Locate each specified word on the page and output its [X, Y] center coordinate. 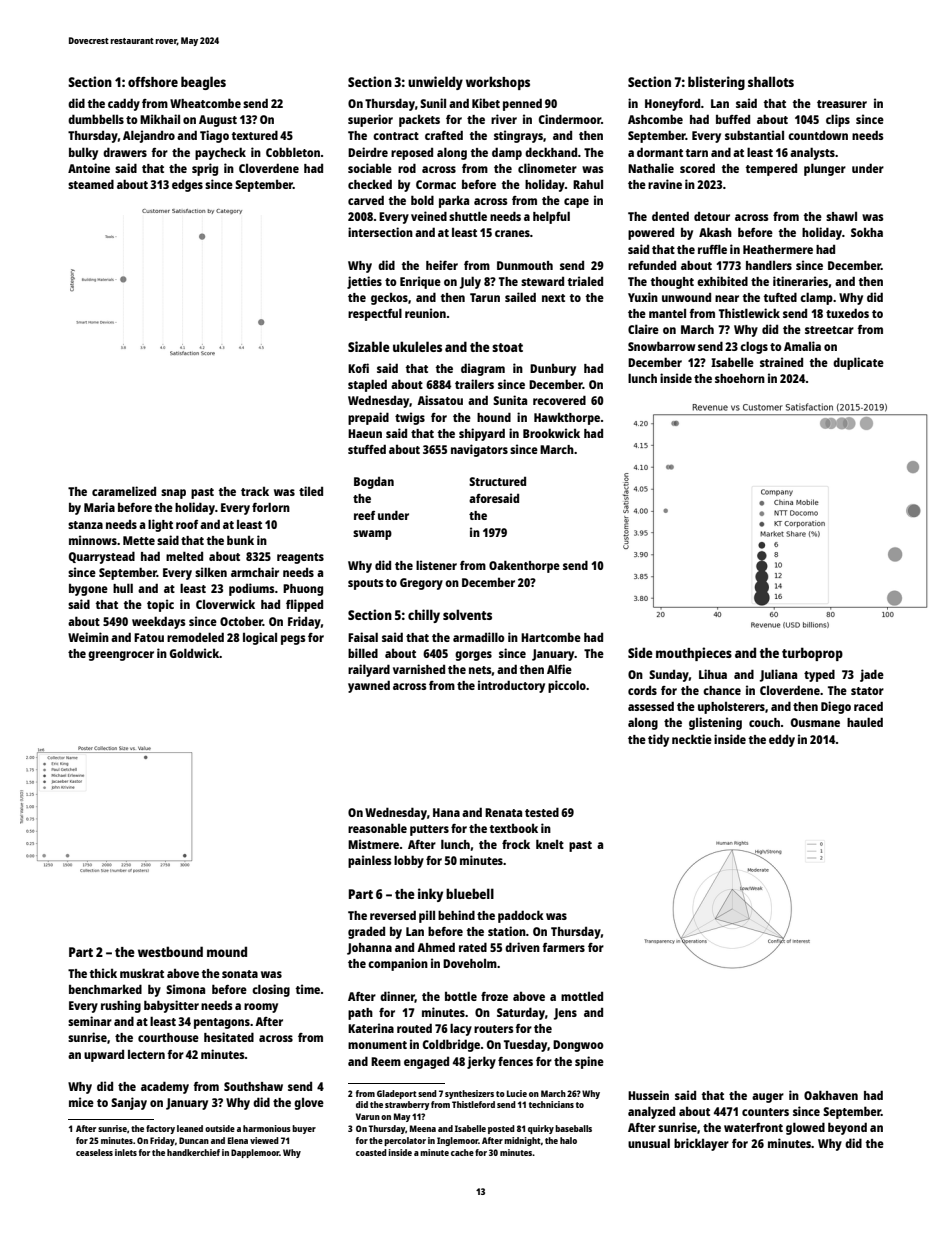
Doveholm [470, 963]
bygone [88, 590]
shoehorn [740, 378]
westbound [170, 951]
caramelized [124, 491]
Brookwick [551, 433]
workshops [498, 83]
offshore [153, 82]
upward [104, 1056]
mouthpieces [694, 654]
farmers [563, 947]
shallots [771, 81]
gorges [473, 656]
